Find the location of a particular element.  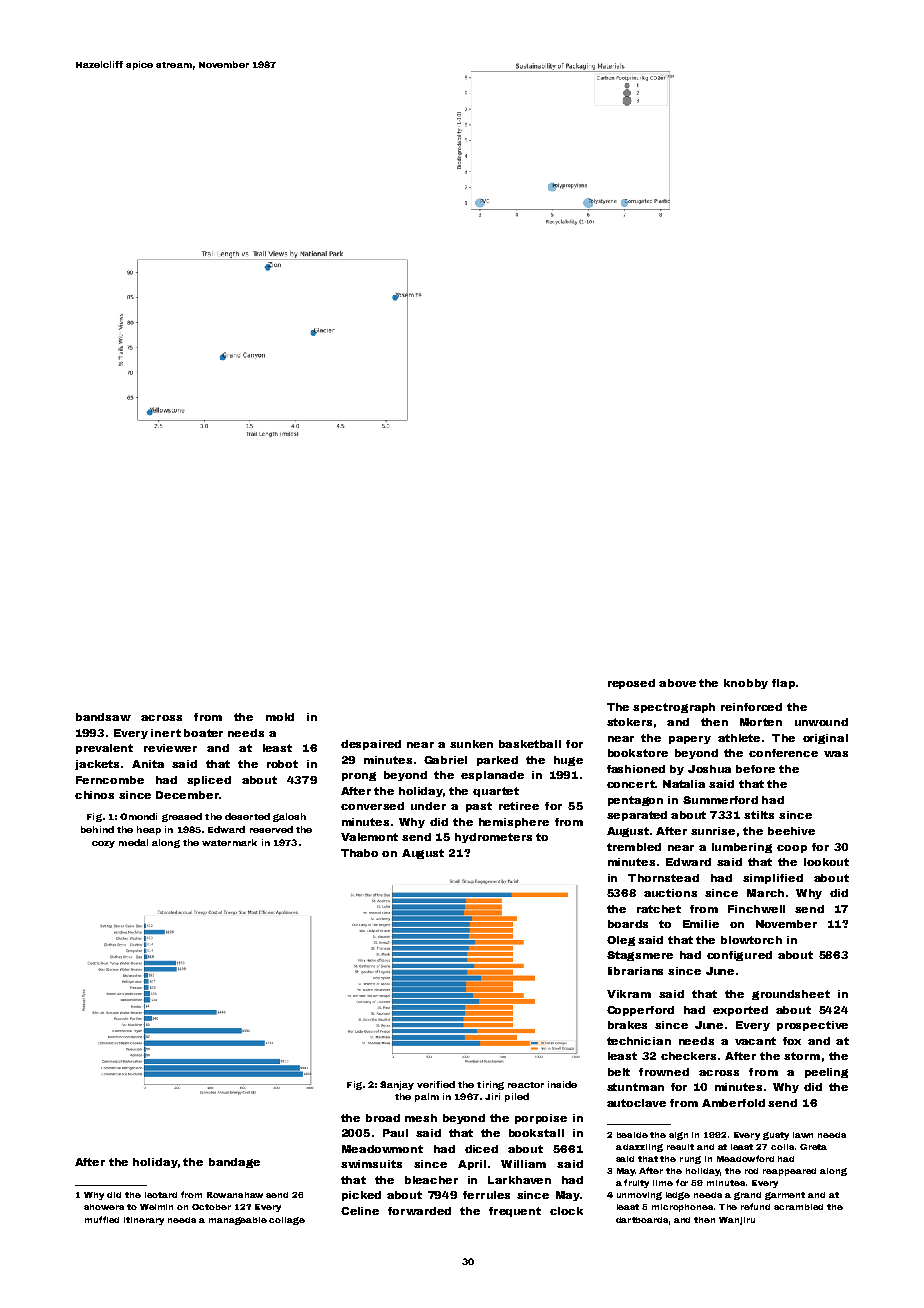

trembled is located at coordinates (634, 847).
